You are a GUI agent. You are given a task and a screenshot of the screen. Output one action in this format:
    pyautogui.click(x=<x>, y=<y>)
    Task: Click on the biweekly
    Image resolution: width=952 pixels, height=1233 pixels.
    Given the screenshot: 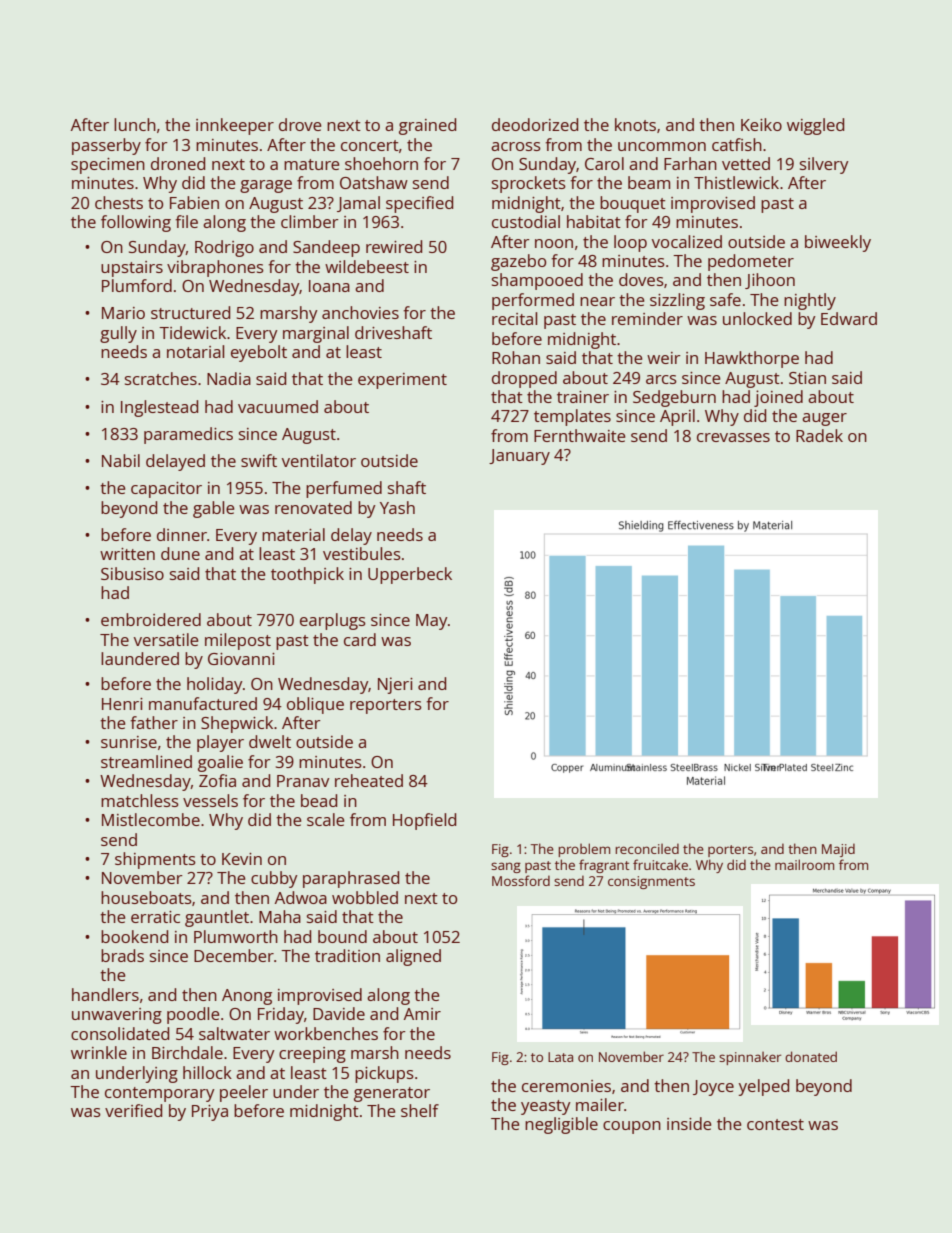 What is the action you would take?
    pyautogui.click(x=838, y=243)
